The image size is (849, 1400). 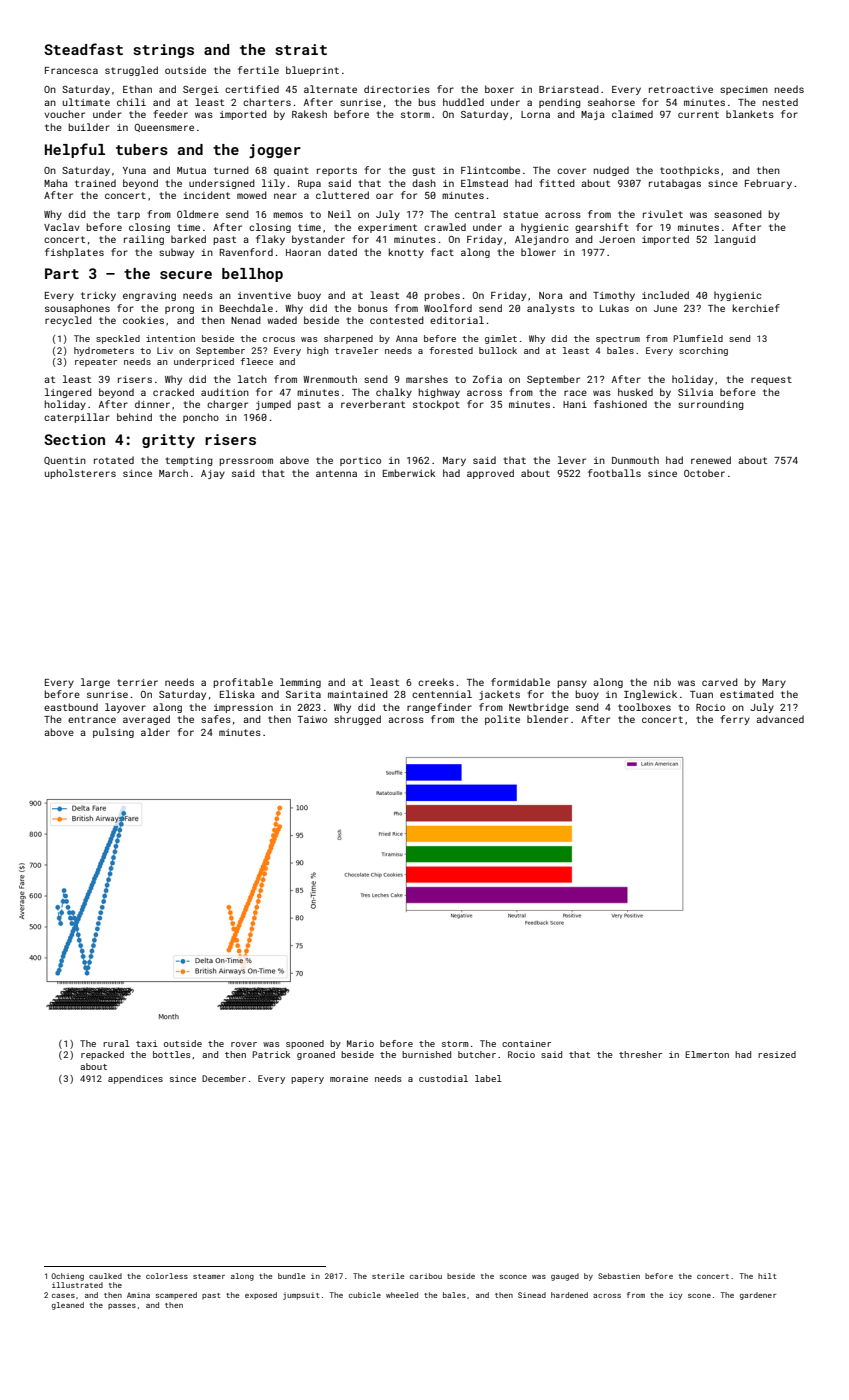 What do you see at coordinates (113, 733) in the document?
I see `pulsing` at bounding box center [113, 733].
